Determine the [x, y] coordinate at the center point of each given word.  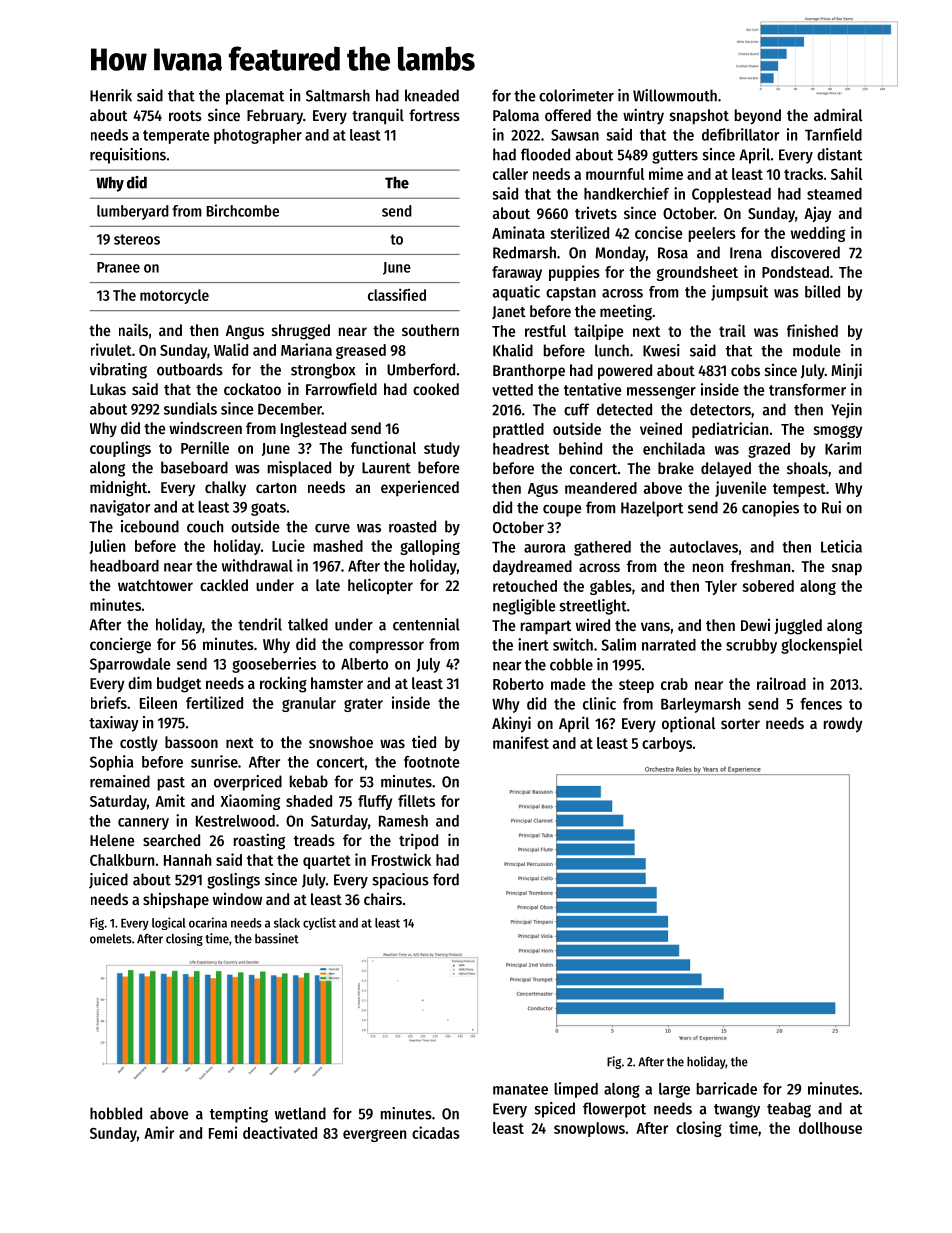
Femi [223, 1132]
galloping [430, 547]
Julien [107, 546]
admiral [838, 114]
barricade [727, 1088]
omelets [111, 939]
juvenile [741, 489]
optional [688, 724]
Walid [231, 349]
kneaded [432, 95]
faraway [517, 273]
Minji [846, 371]
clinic [599, 703]
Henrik [111, 95]
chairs [383, 899]
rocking [283, 684]
